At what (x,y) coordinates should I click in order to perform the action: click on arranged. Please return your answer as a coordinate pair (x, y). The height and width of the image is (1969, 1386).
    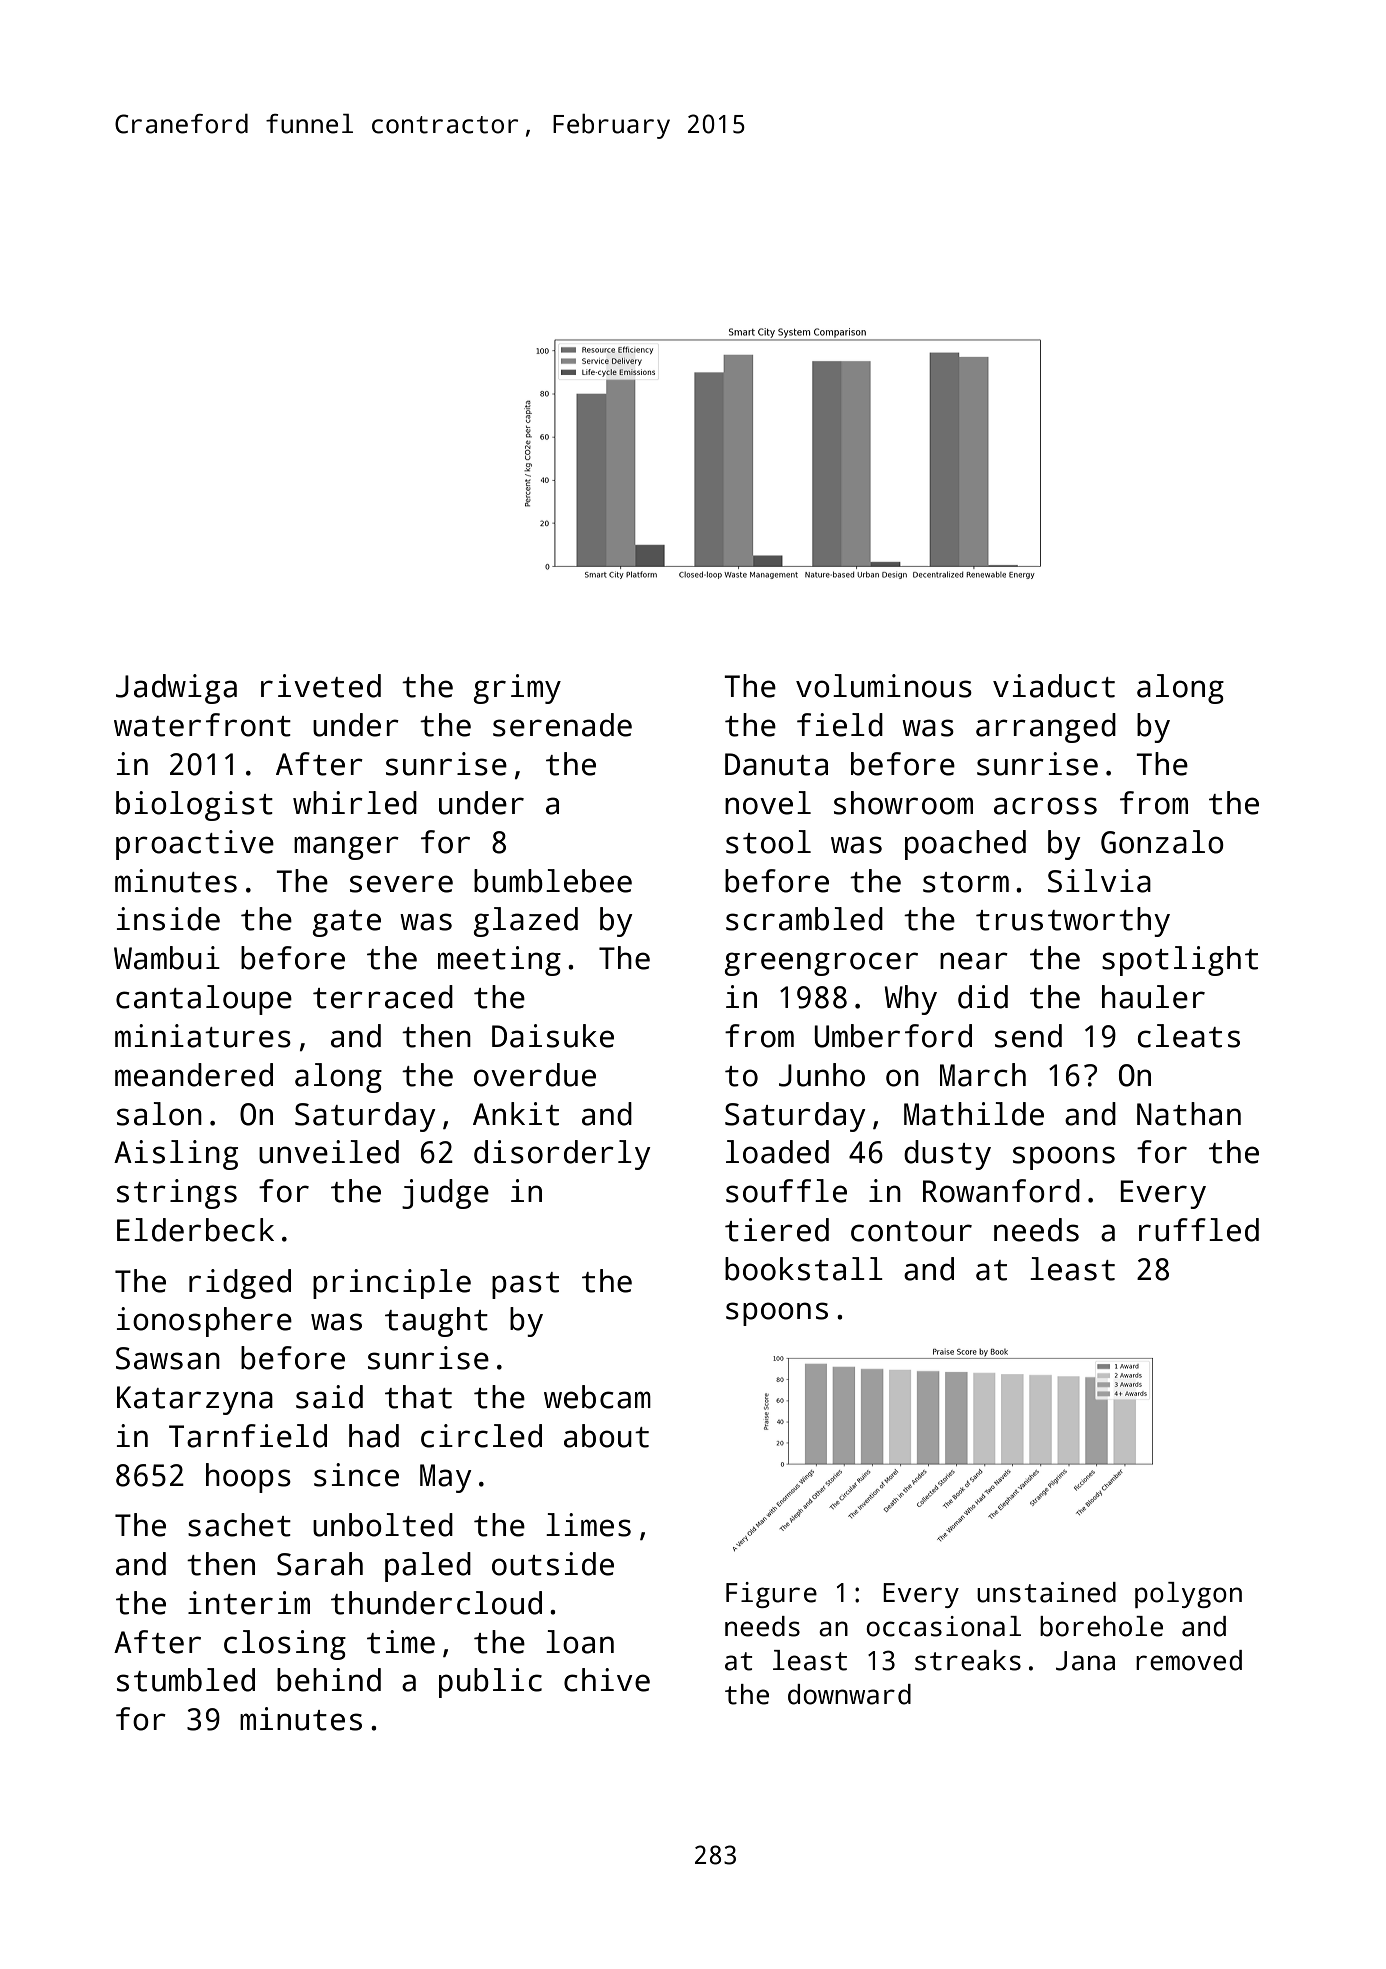
    Looking at the image, I should click on (1046, 728).
